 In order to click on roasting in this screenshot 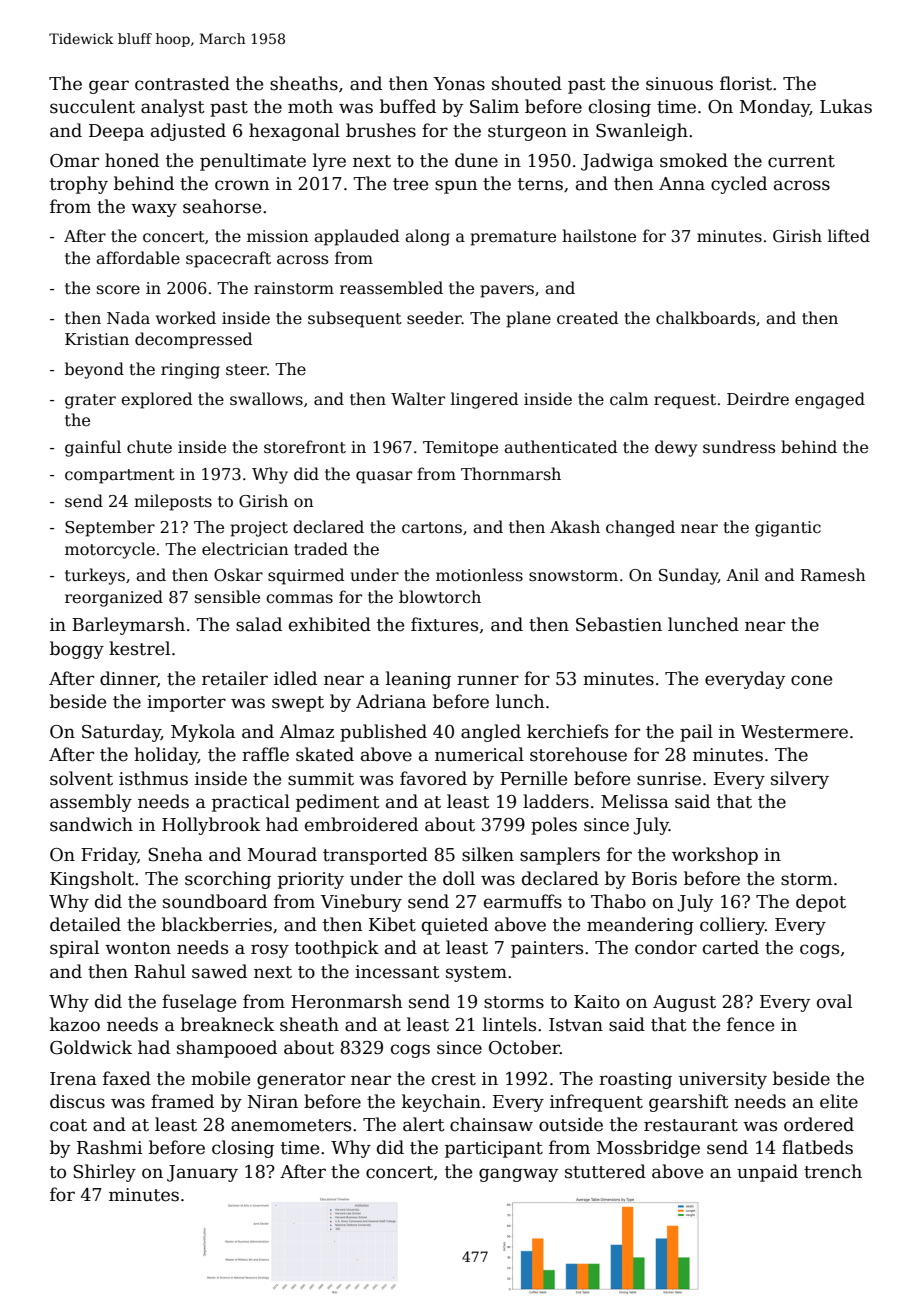, I will do `click(635, 1080)`.
